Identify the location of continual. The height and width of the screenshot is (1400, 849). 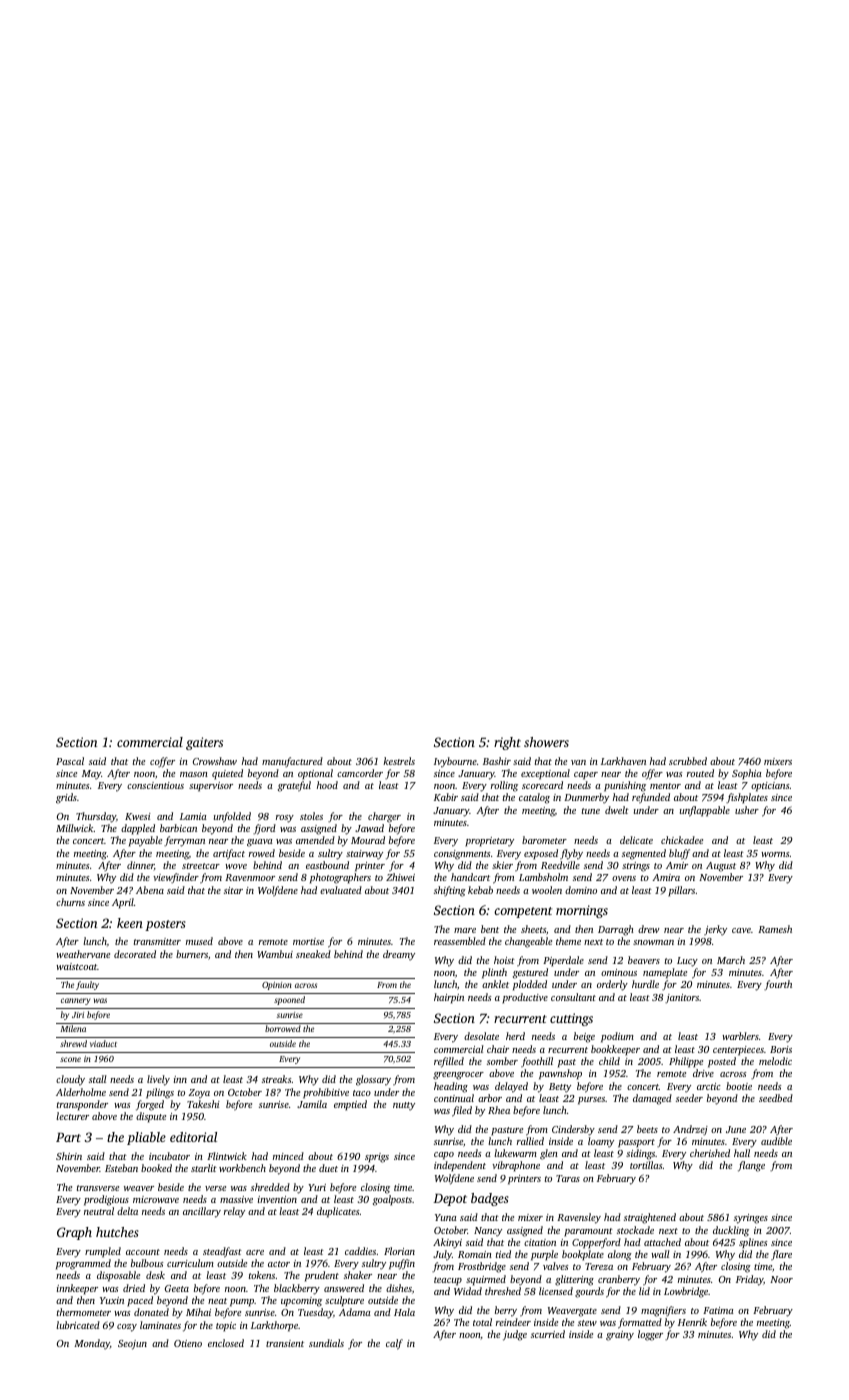
(454, 1098).
